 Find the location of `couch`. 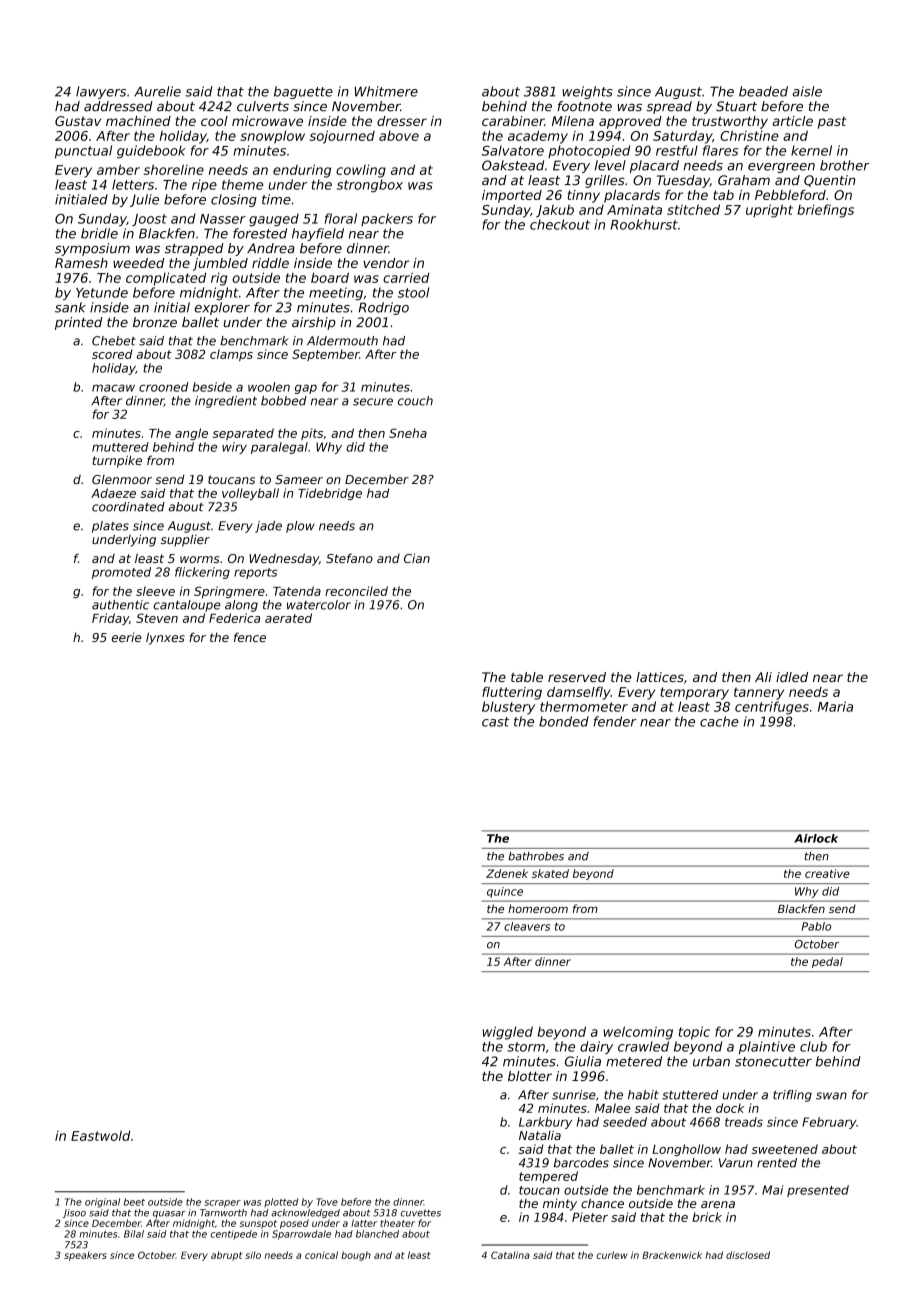

couch is located at coordinates (415, 401).
